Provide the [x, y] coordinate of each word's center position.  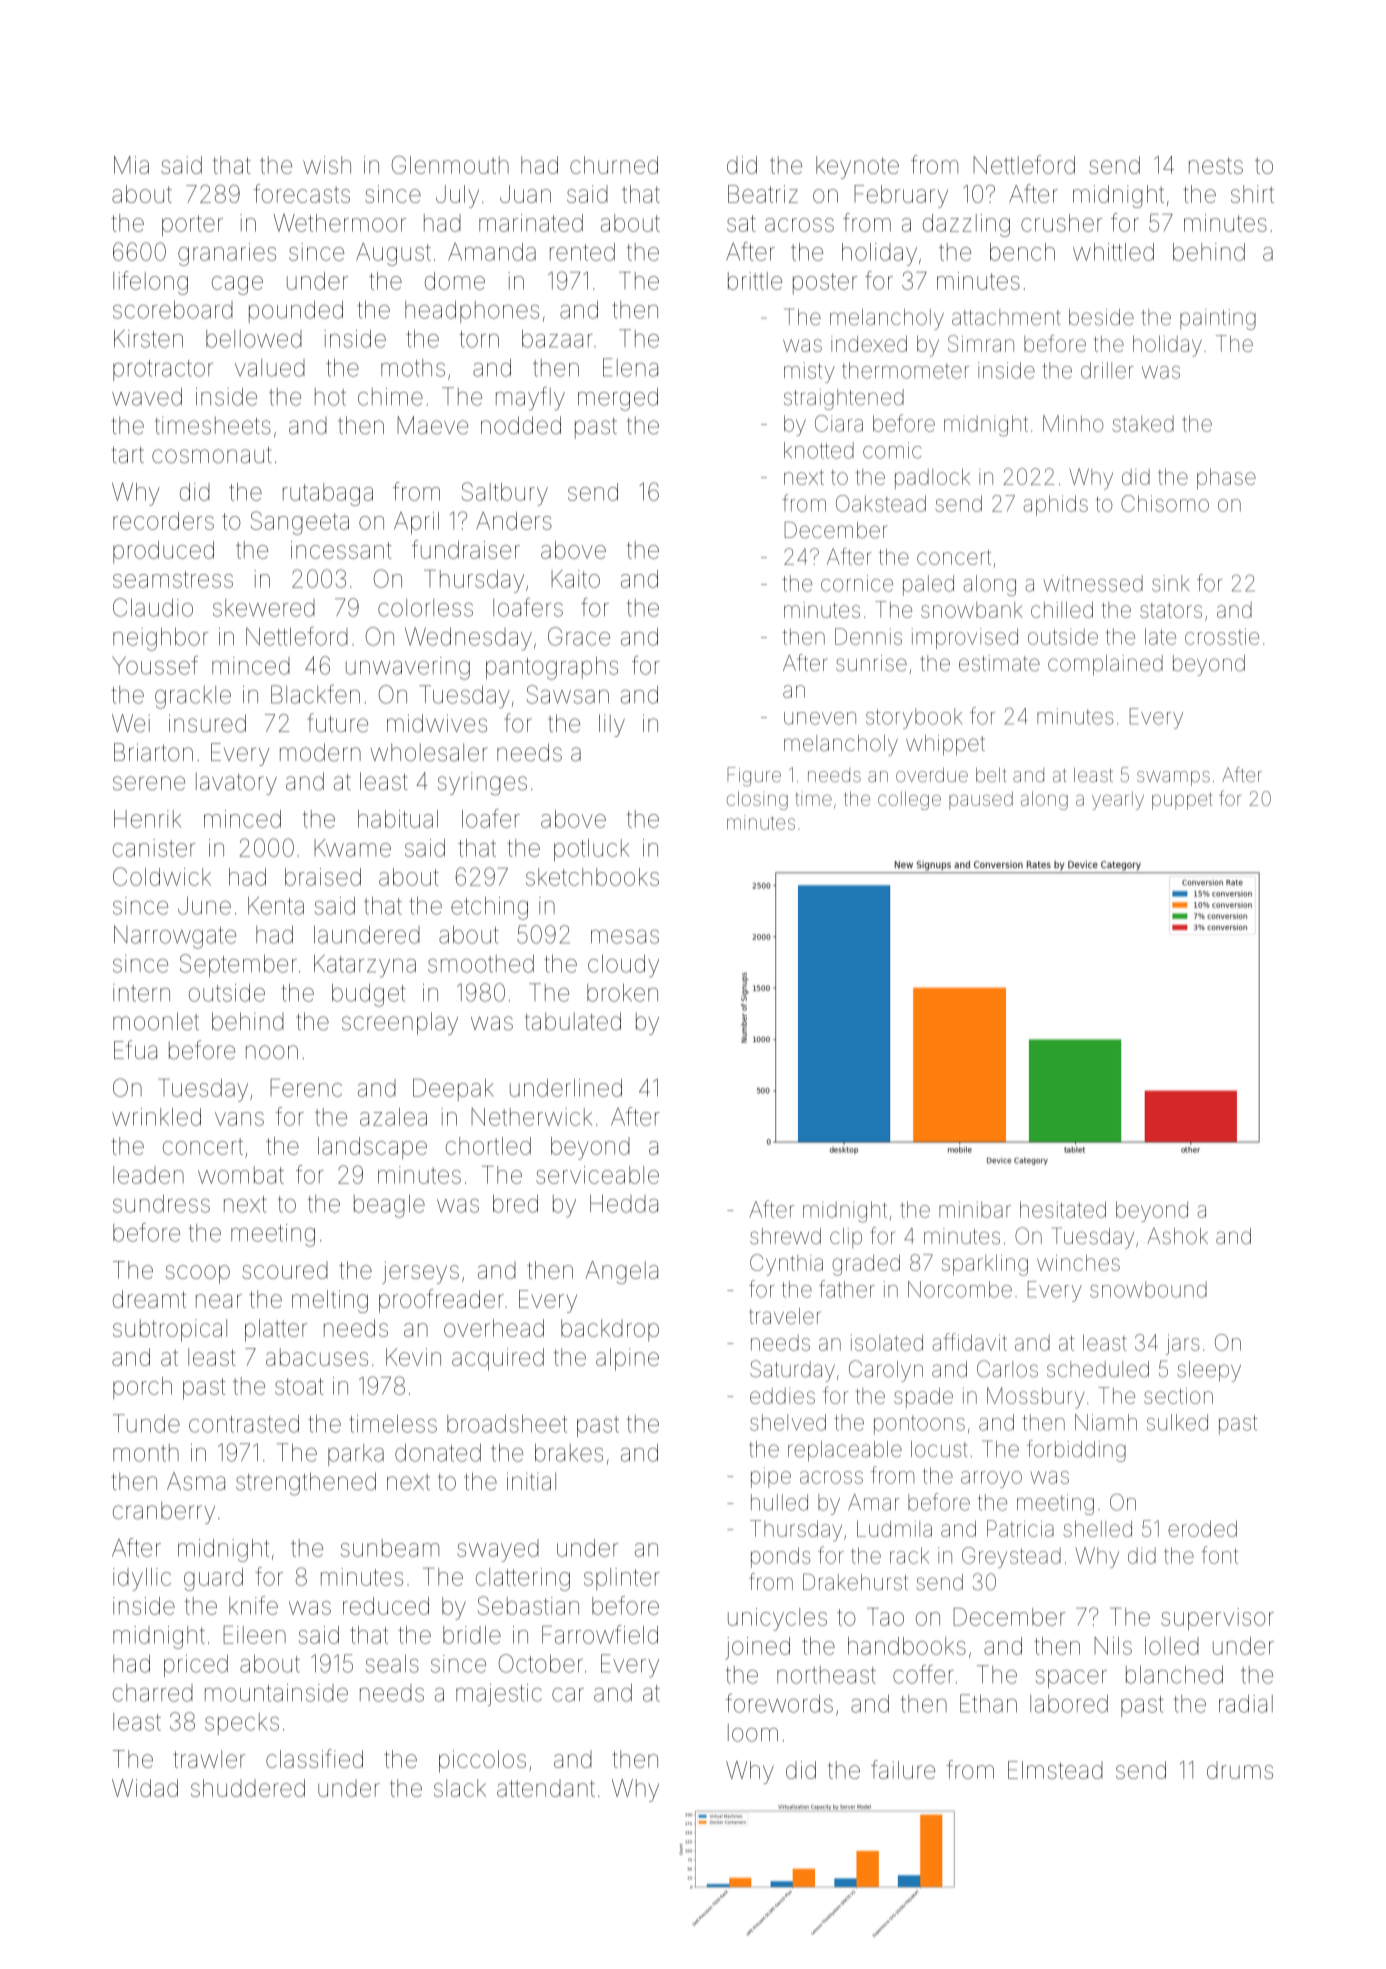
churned [614, 165]
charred [153, 1693]
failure [903, 1769]
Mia [131, 165]
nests [1216, 165]
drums [1240, 1770]
